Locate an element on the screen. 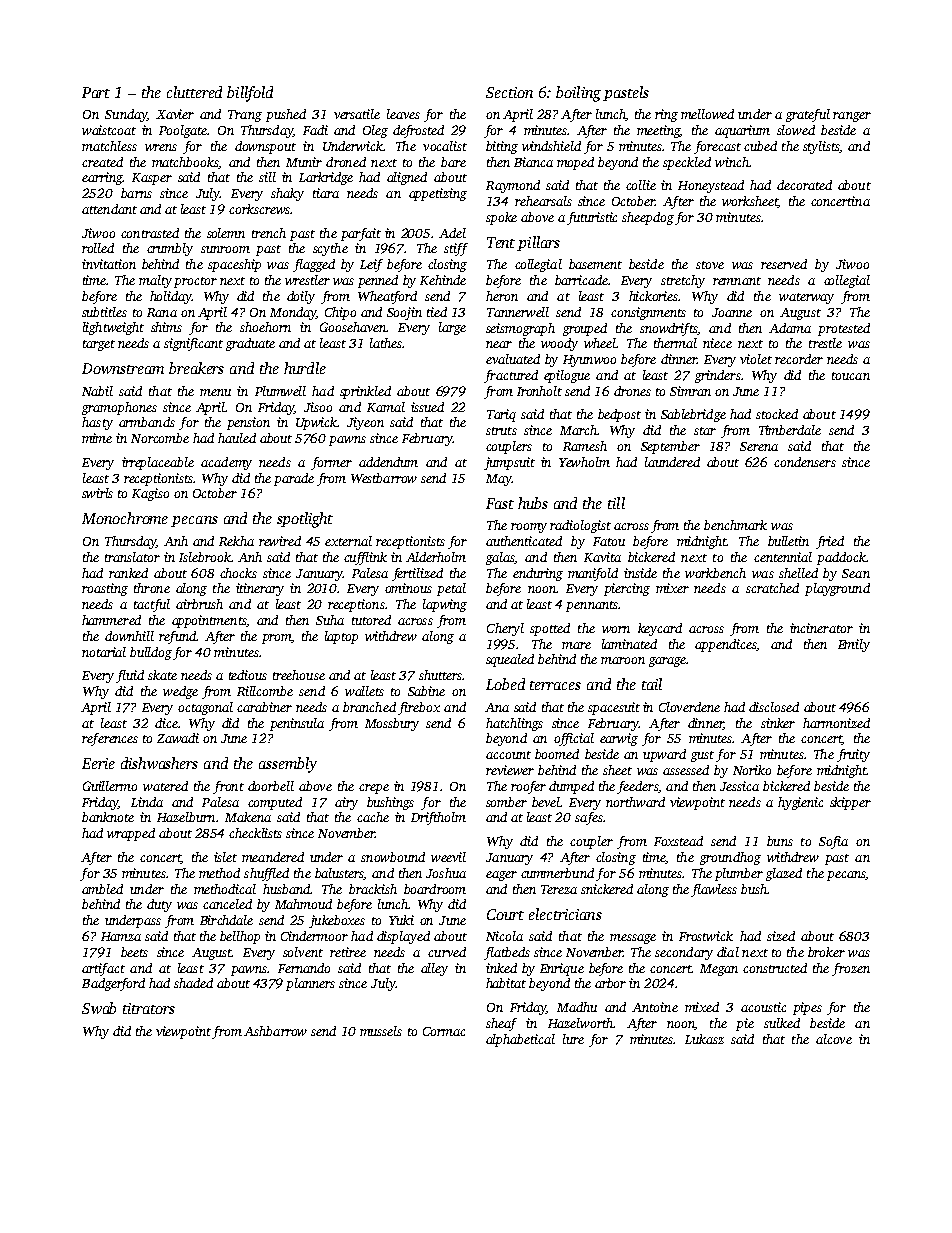  mussels is located at coordinates (381, 1031).
